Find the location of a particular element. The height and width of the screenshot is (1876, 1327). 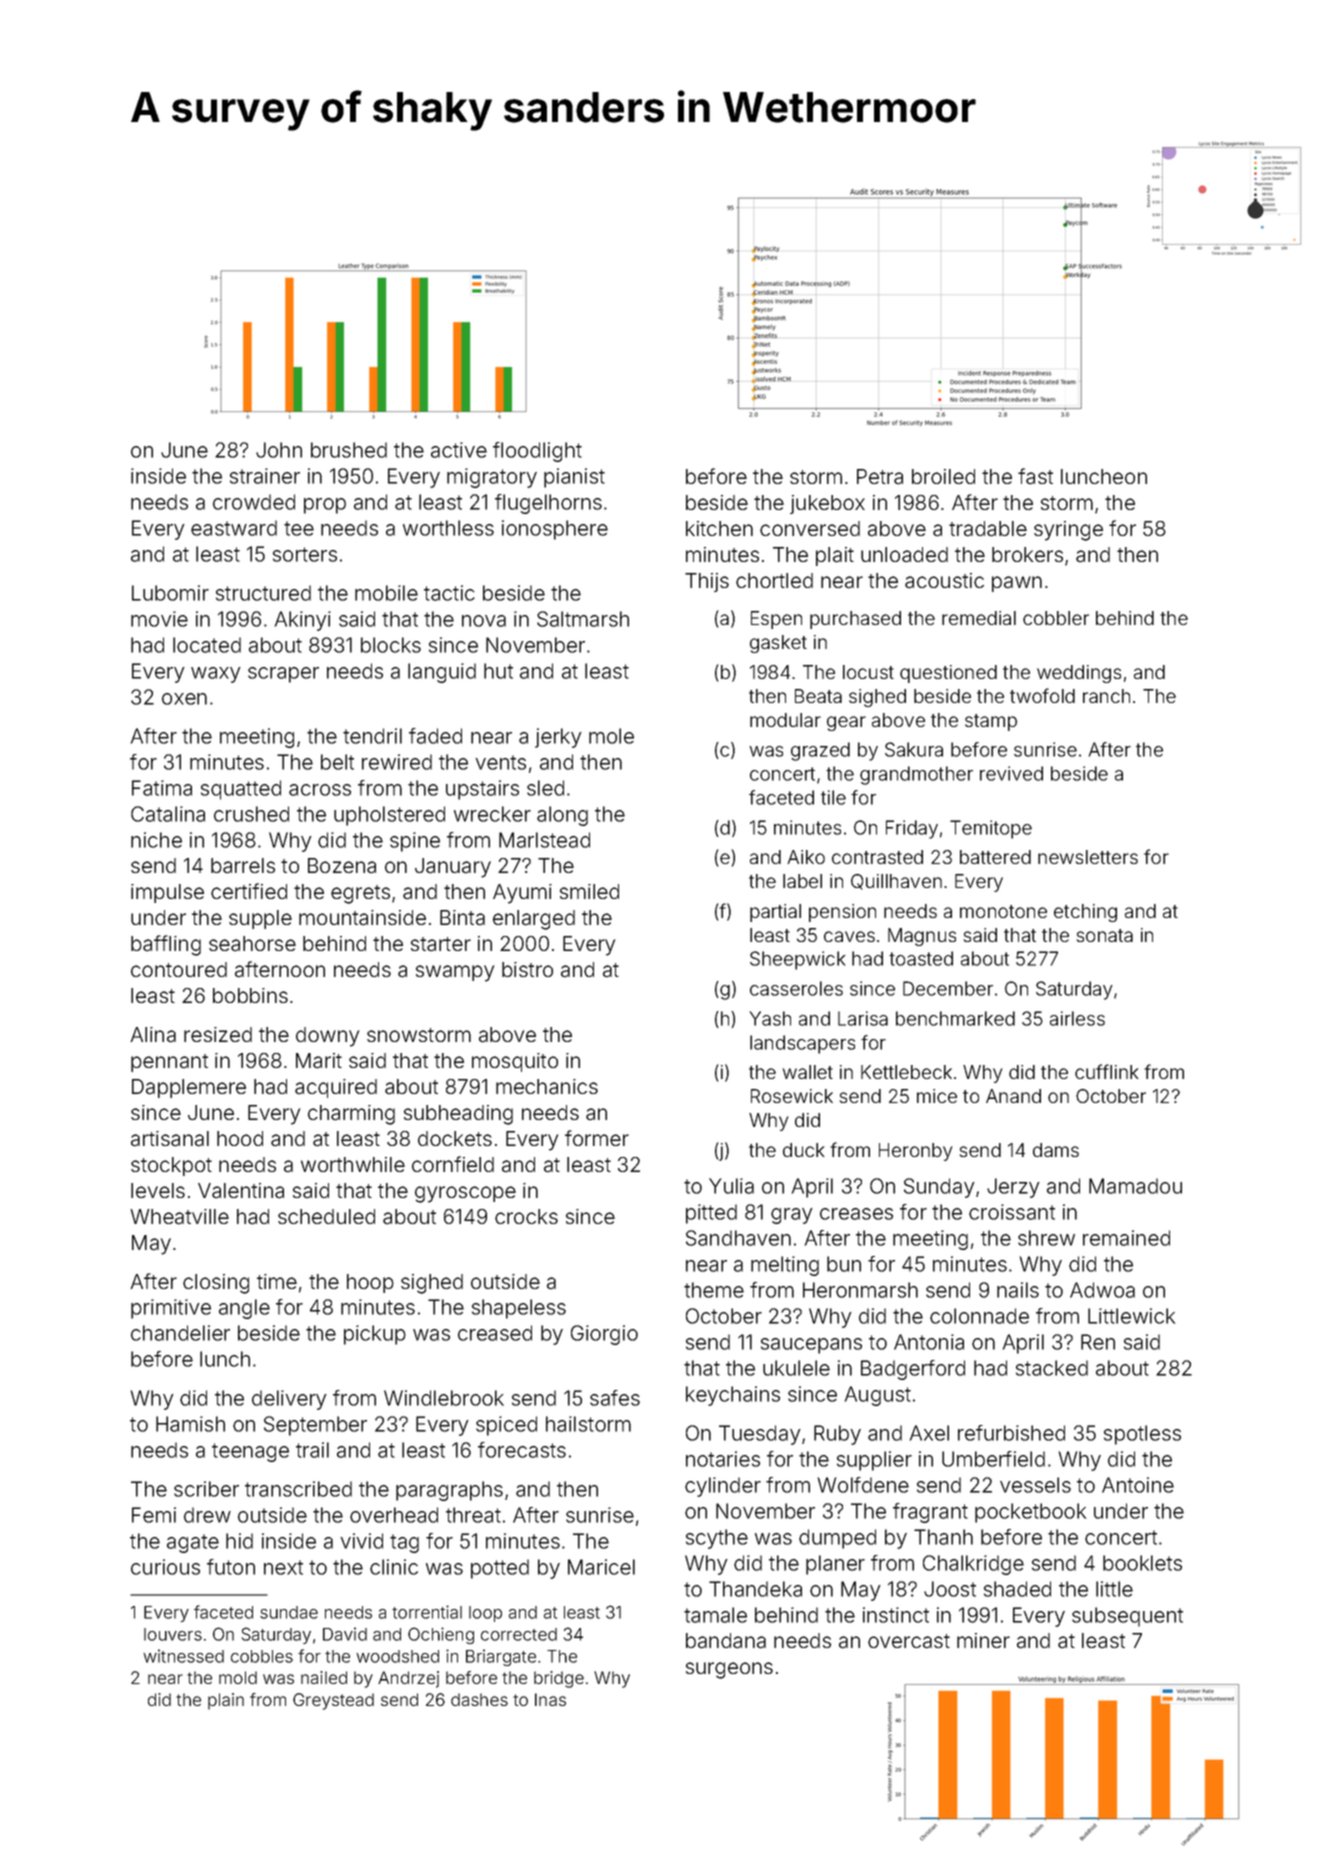

hood is located at coordinates (240, 1138).
